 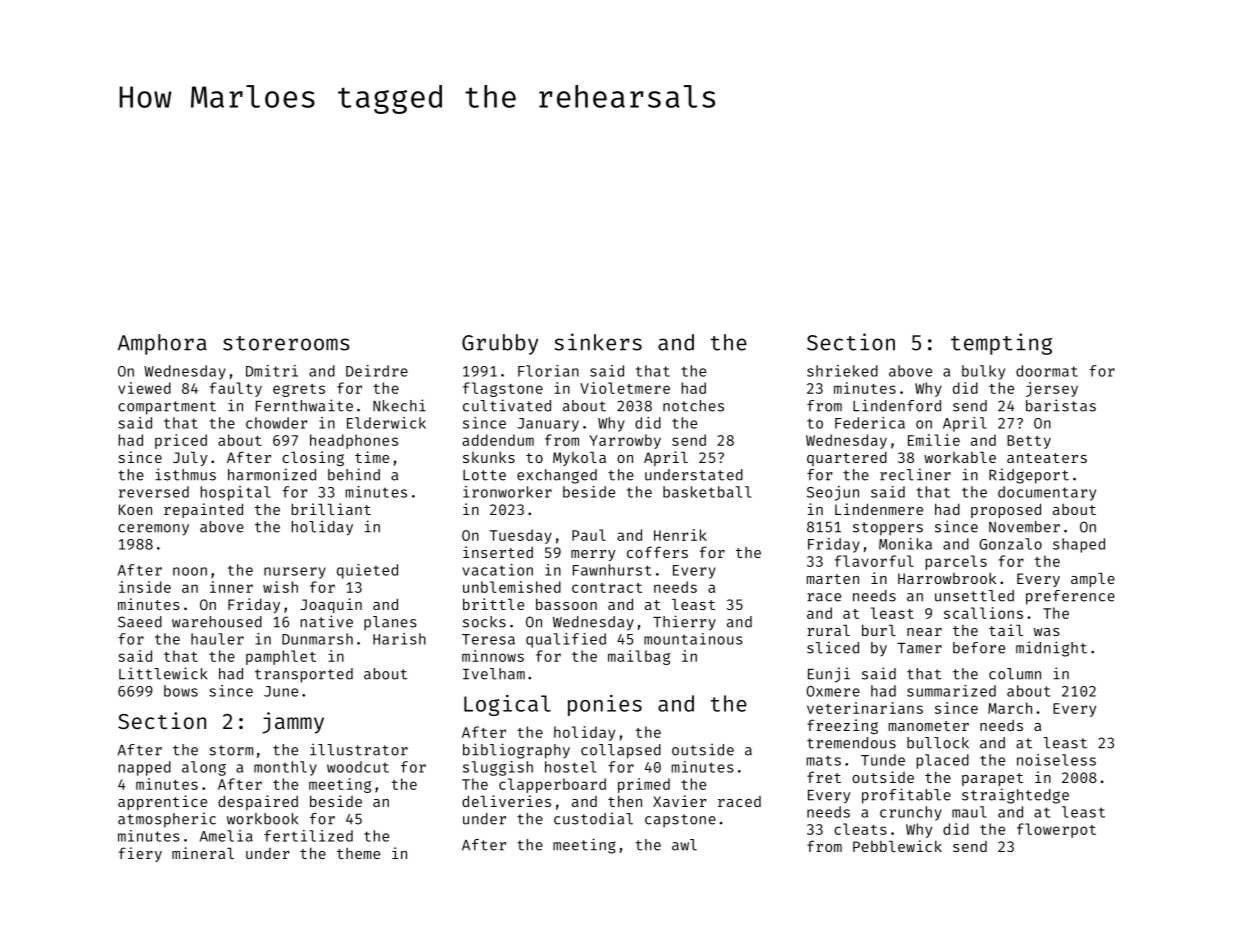 What do you see at coordinates (1001, 344) in the page?
I see `tempting` at bounding box center [1001, 344].
